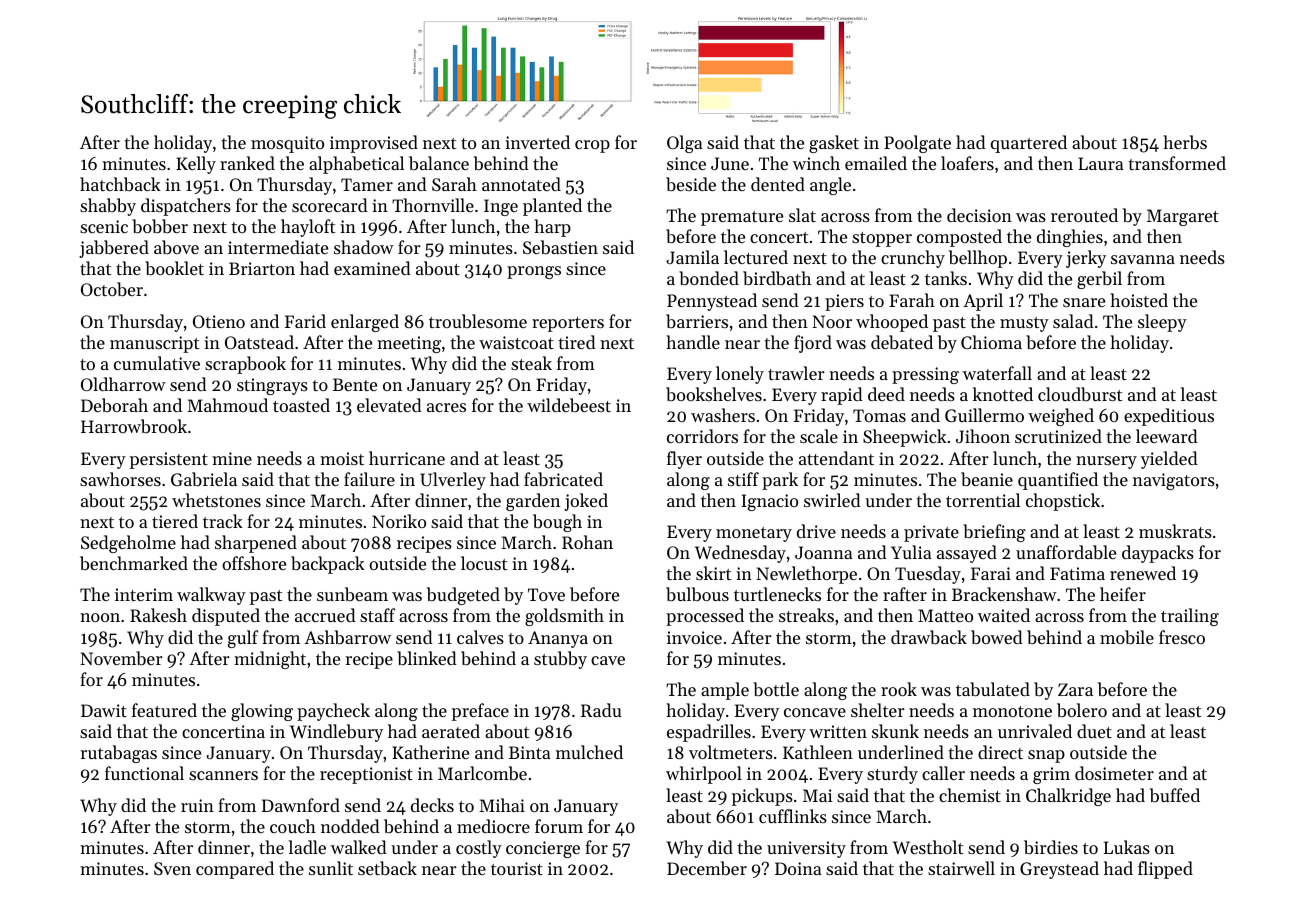 This screenshot has height=924, width=1308. Describe the element at coordinates (798, 868) in the screenshot. I see `Doina` at that location.
